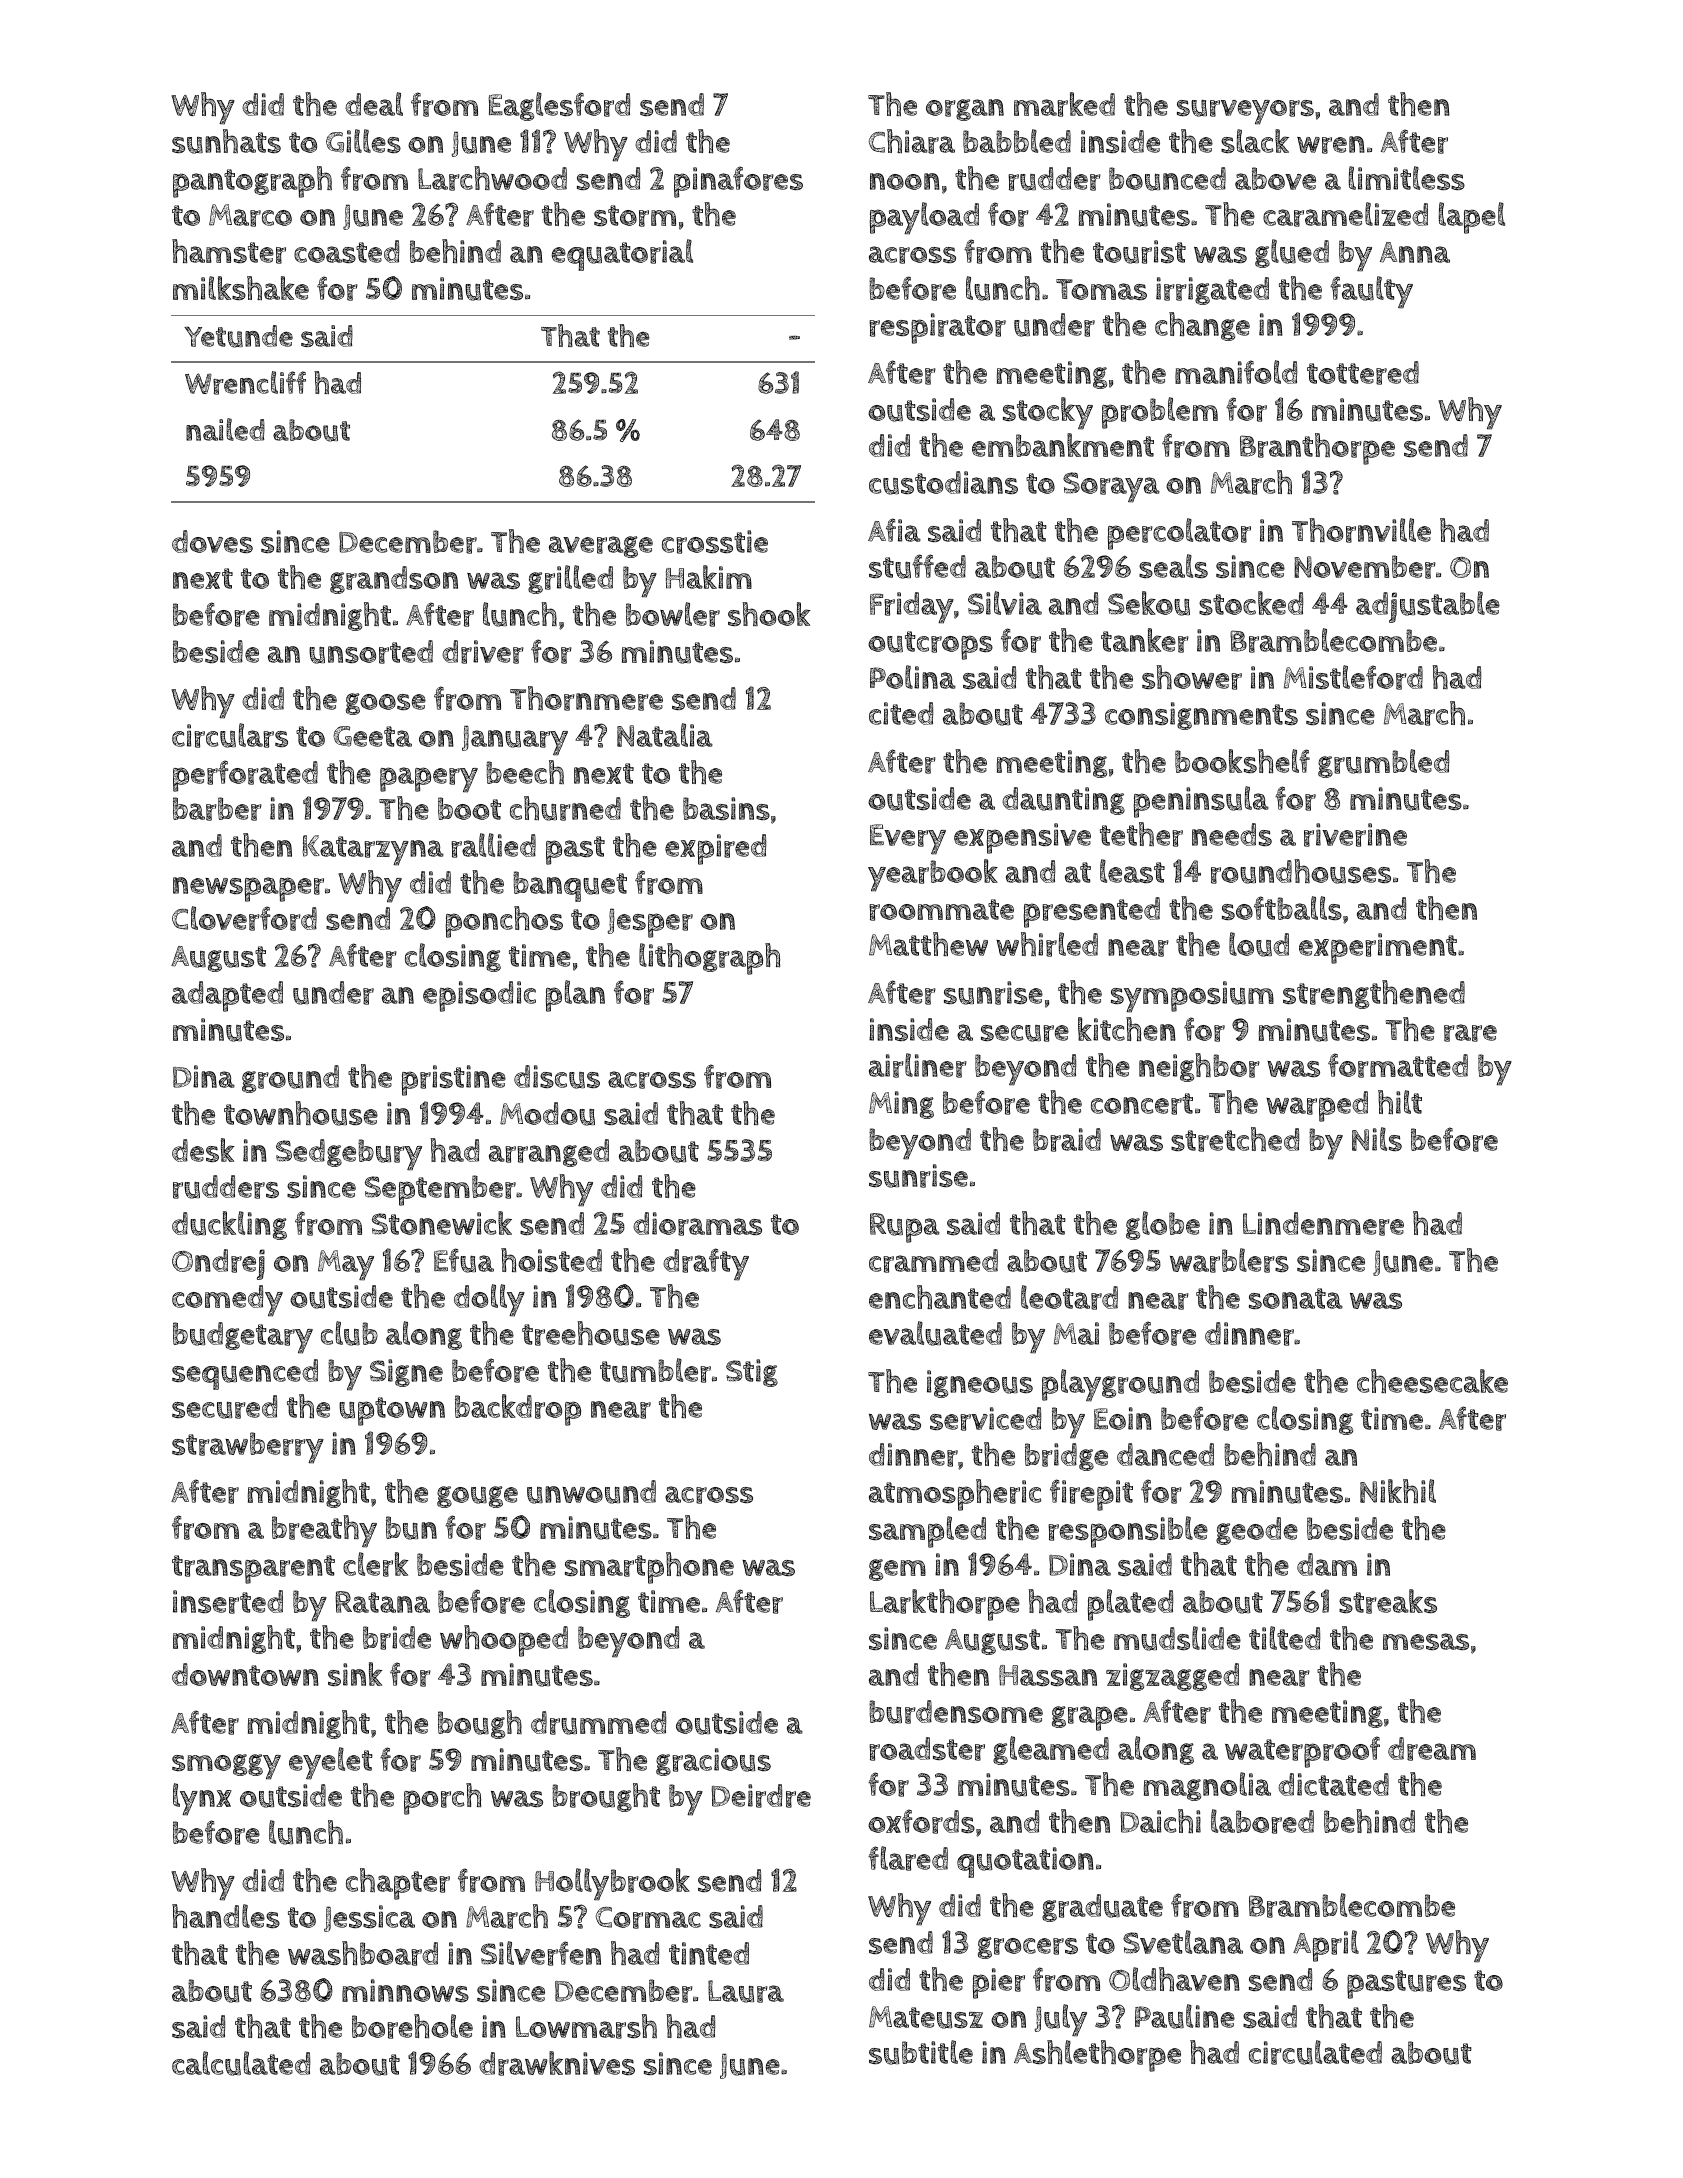 This screenshot has width=1683, height=2178. What do you see at coordinates (226, 1916) in the screenshot?
I see `handles` at bounding box center [226, 1916].
